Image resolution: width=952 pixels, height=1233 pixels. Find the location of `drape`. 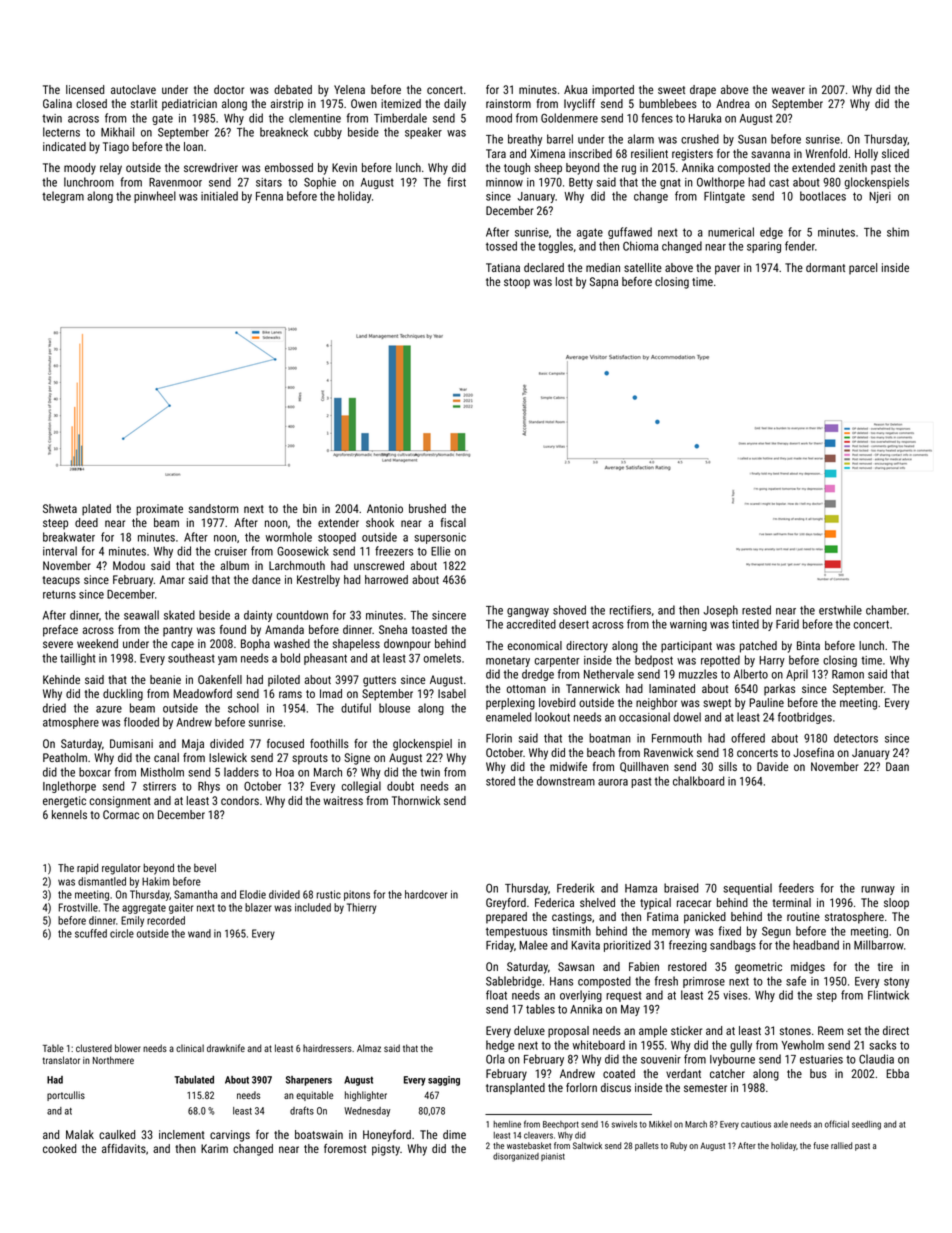

drape is located at coordinates (703, 91).
